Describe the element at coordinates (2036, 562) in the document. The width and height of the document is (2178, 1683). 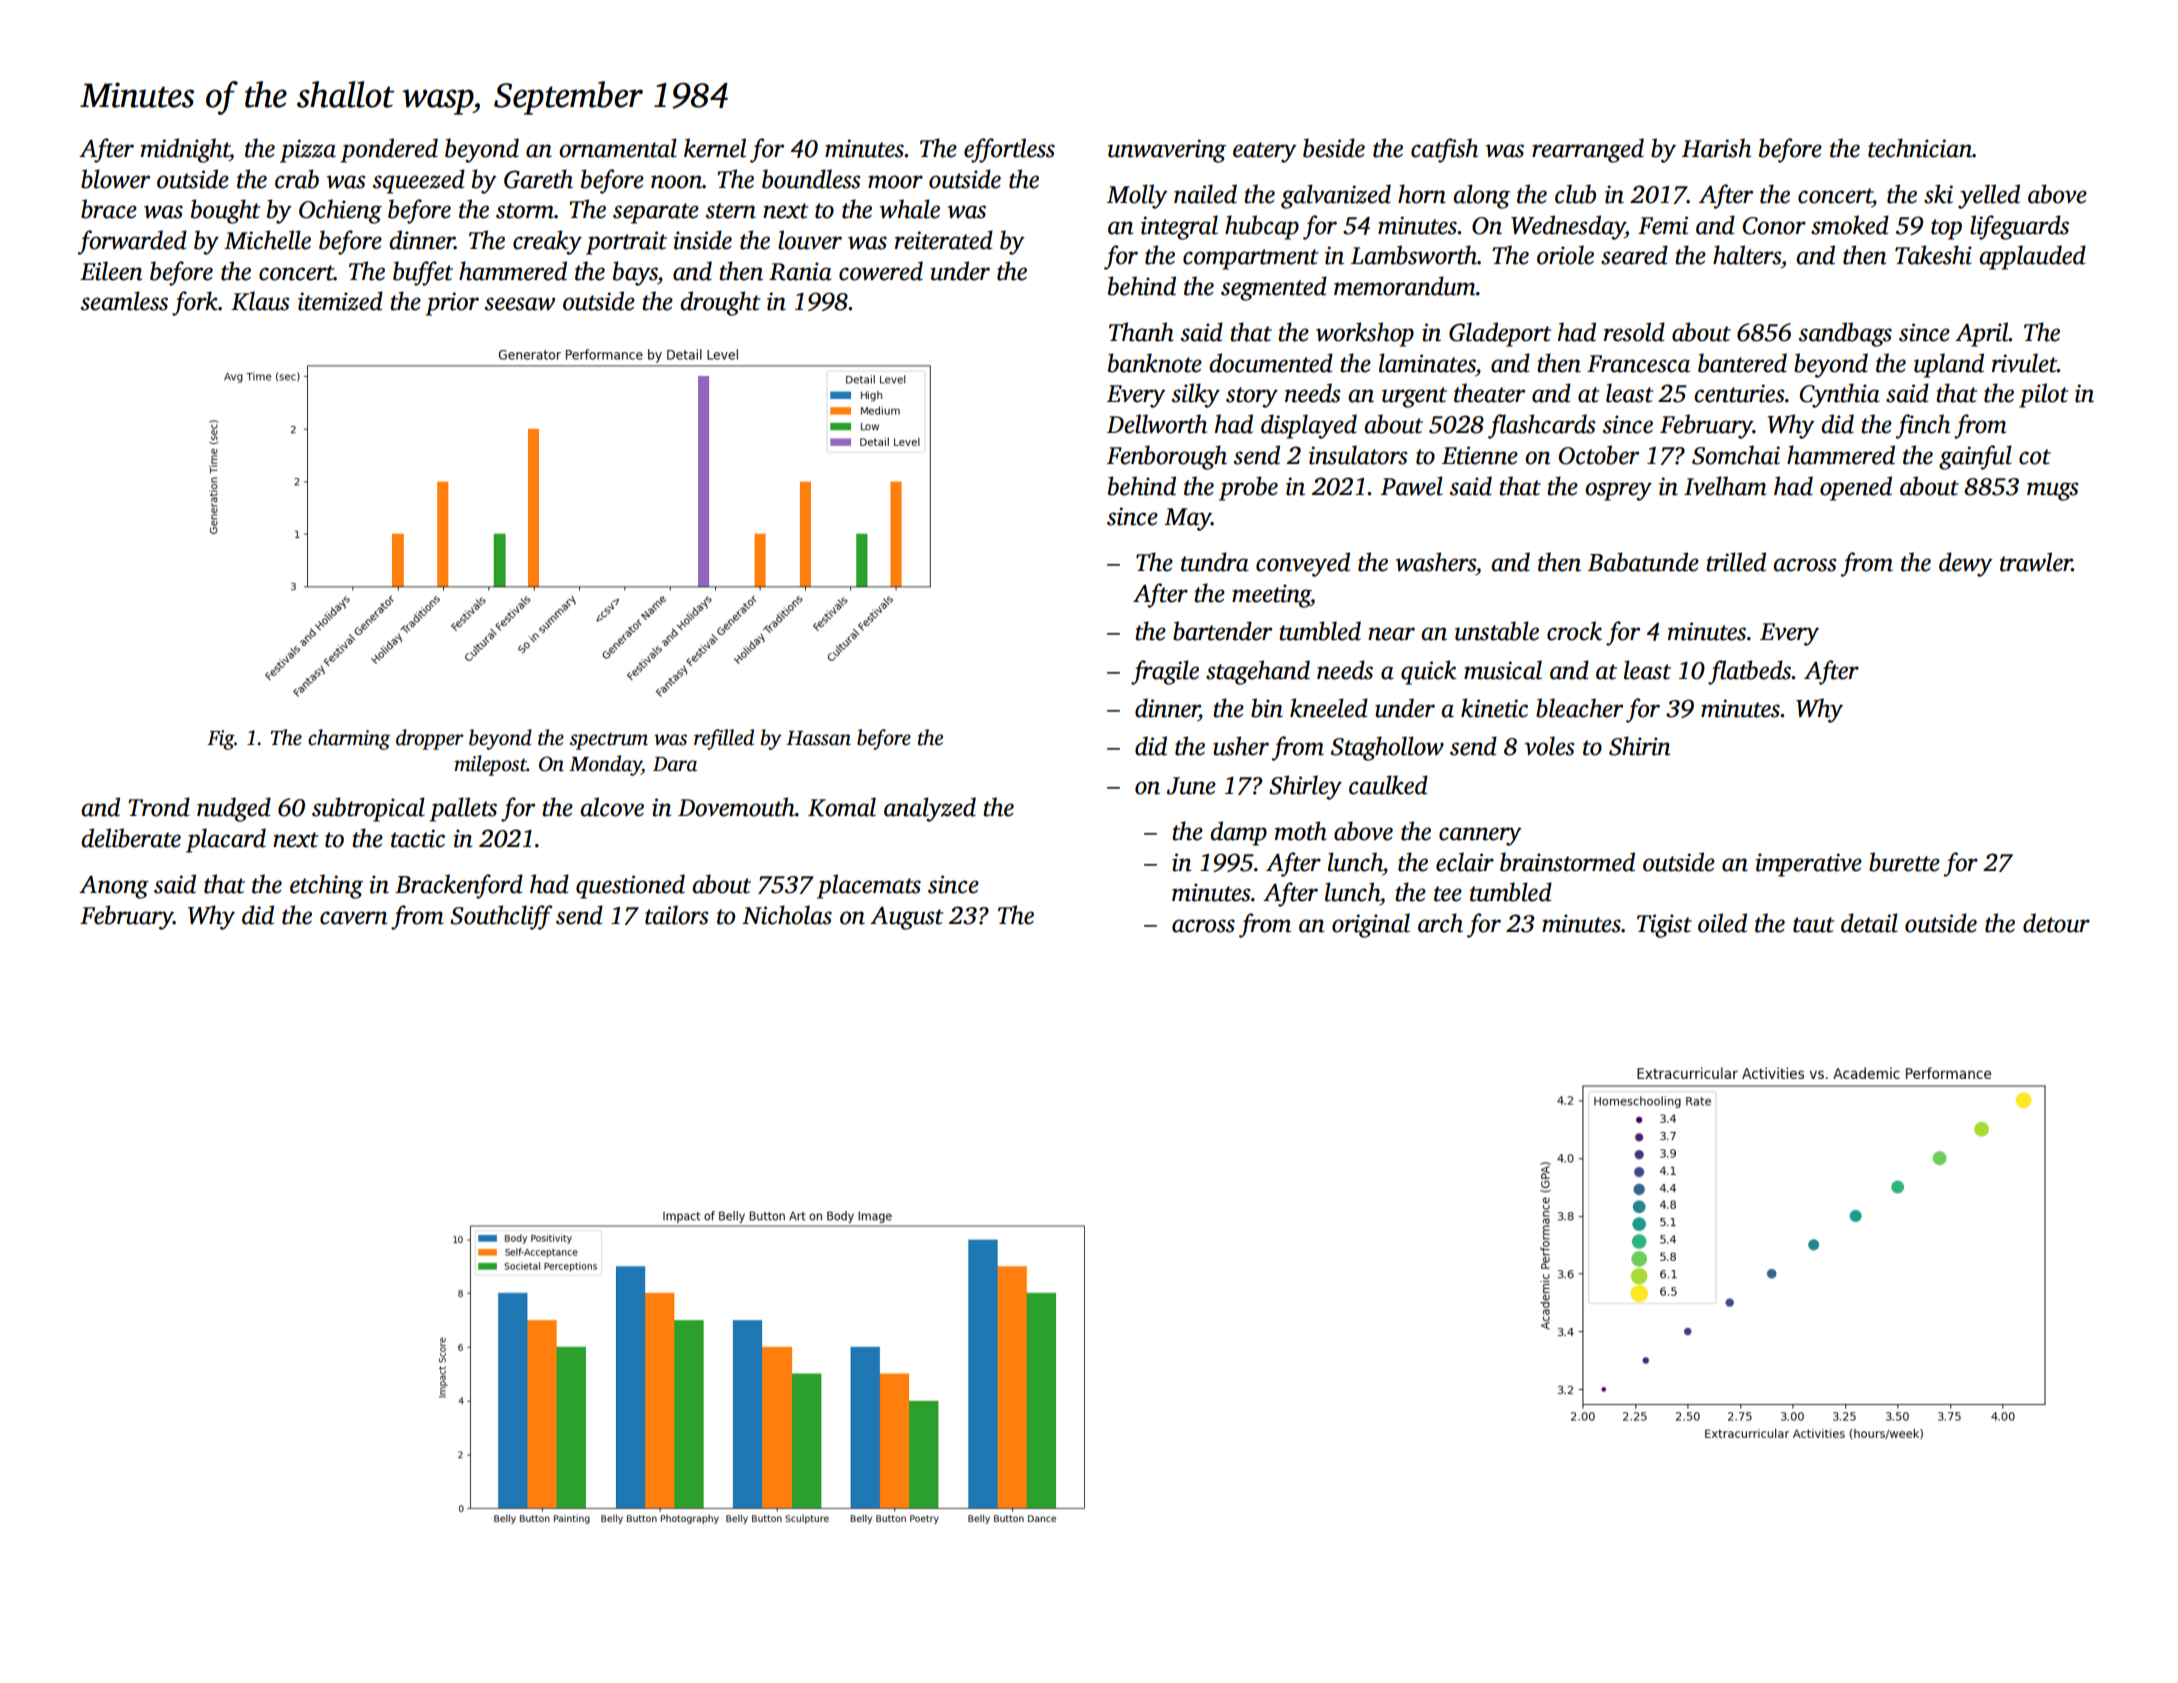
I see `trawler` at that location.
